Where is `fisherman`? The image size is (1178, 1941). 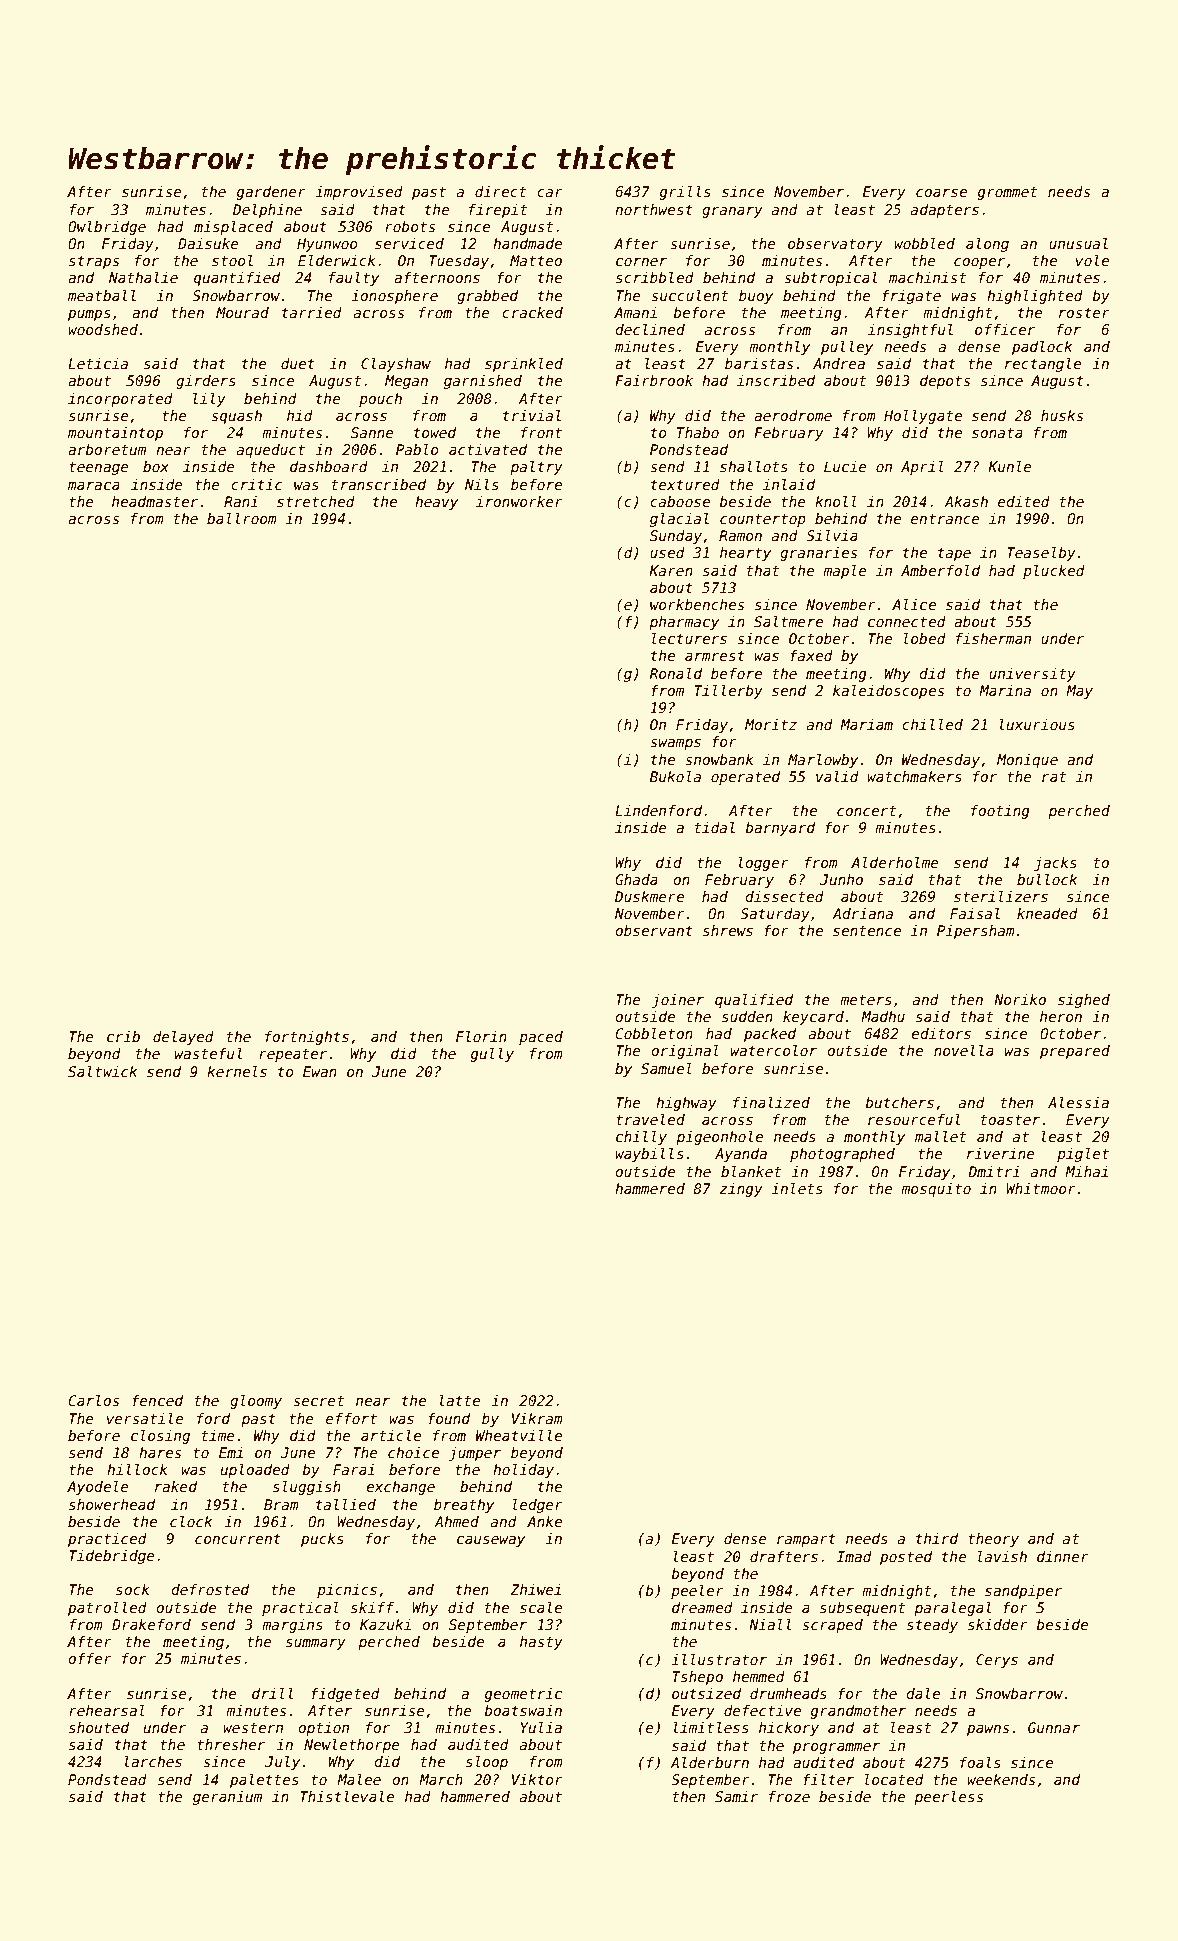
fisherman is located at coordinates (993, 638).
